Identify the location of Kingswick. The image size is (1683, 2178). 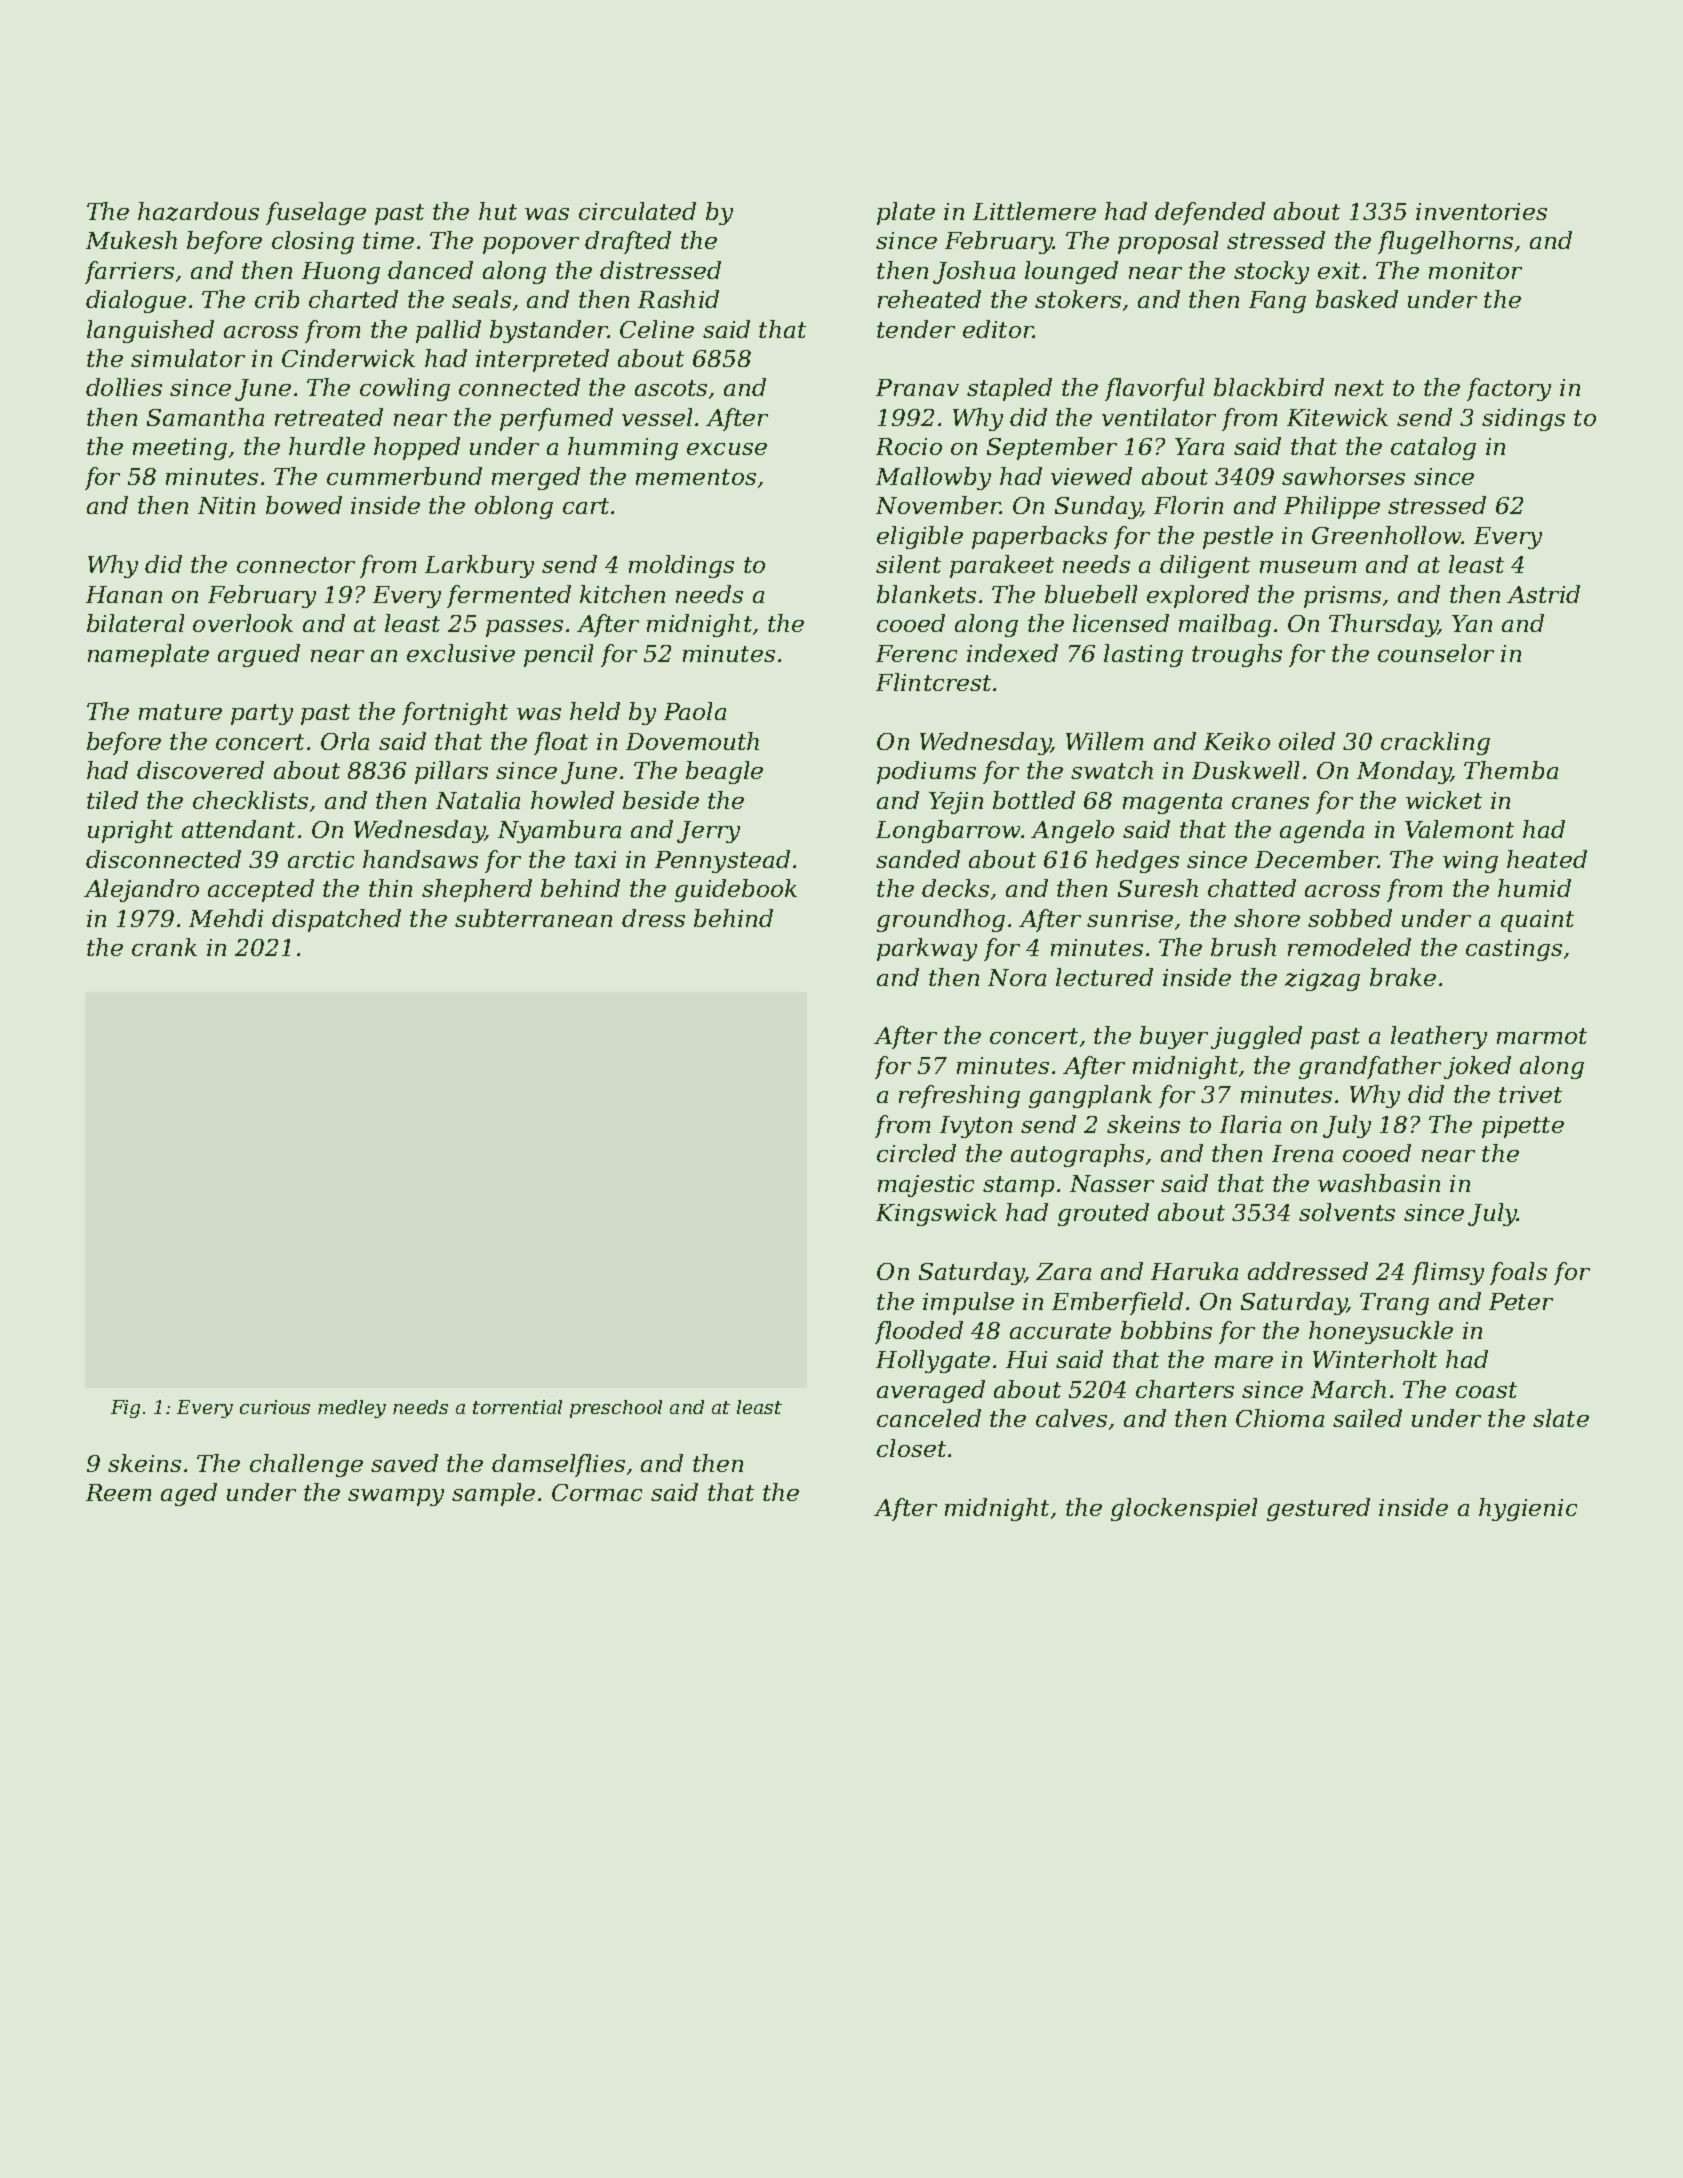
(936, 1214).
